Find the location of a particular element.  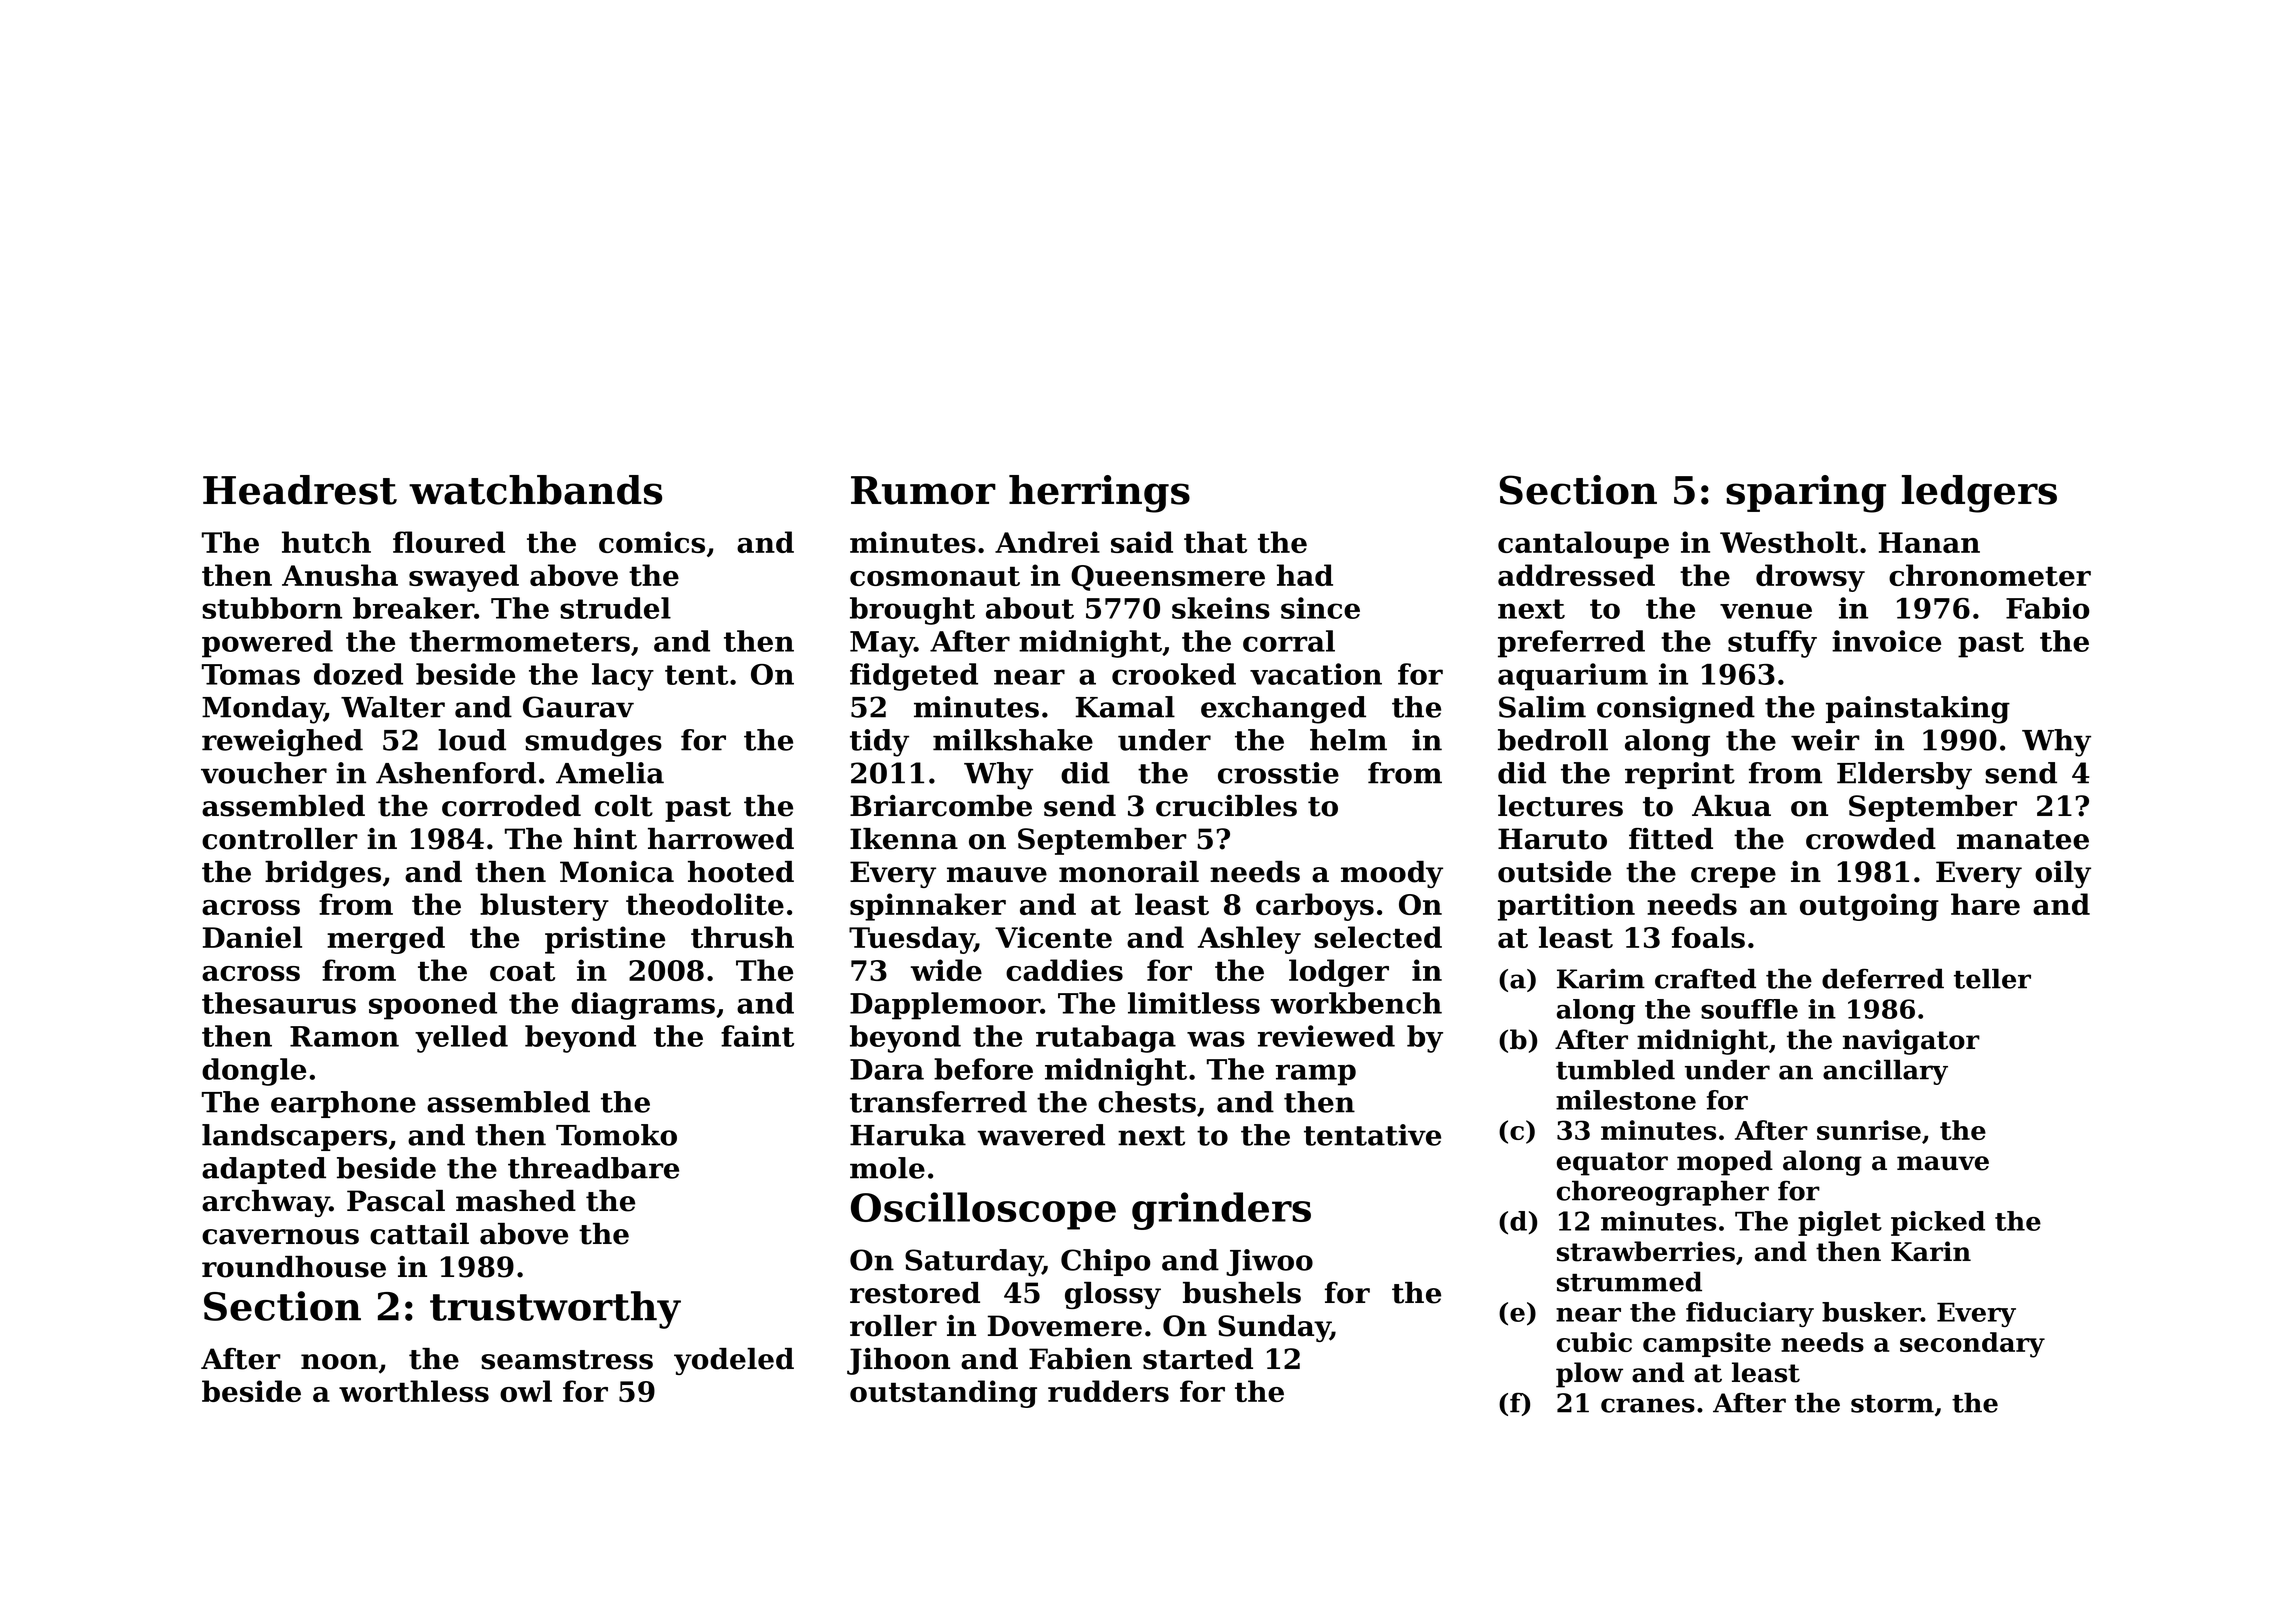

hare is located at coordinates (1985, 904).
